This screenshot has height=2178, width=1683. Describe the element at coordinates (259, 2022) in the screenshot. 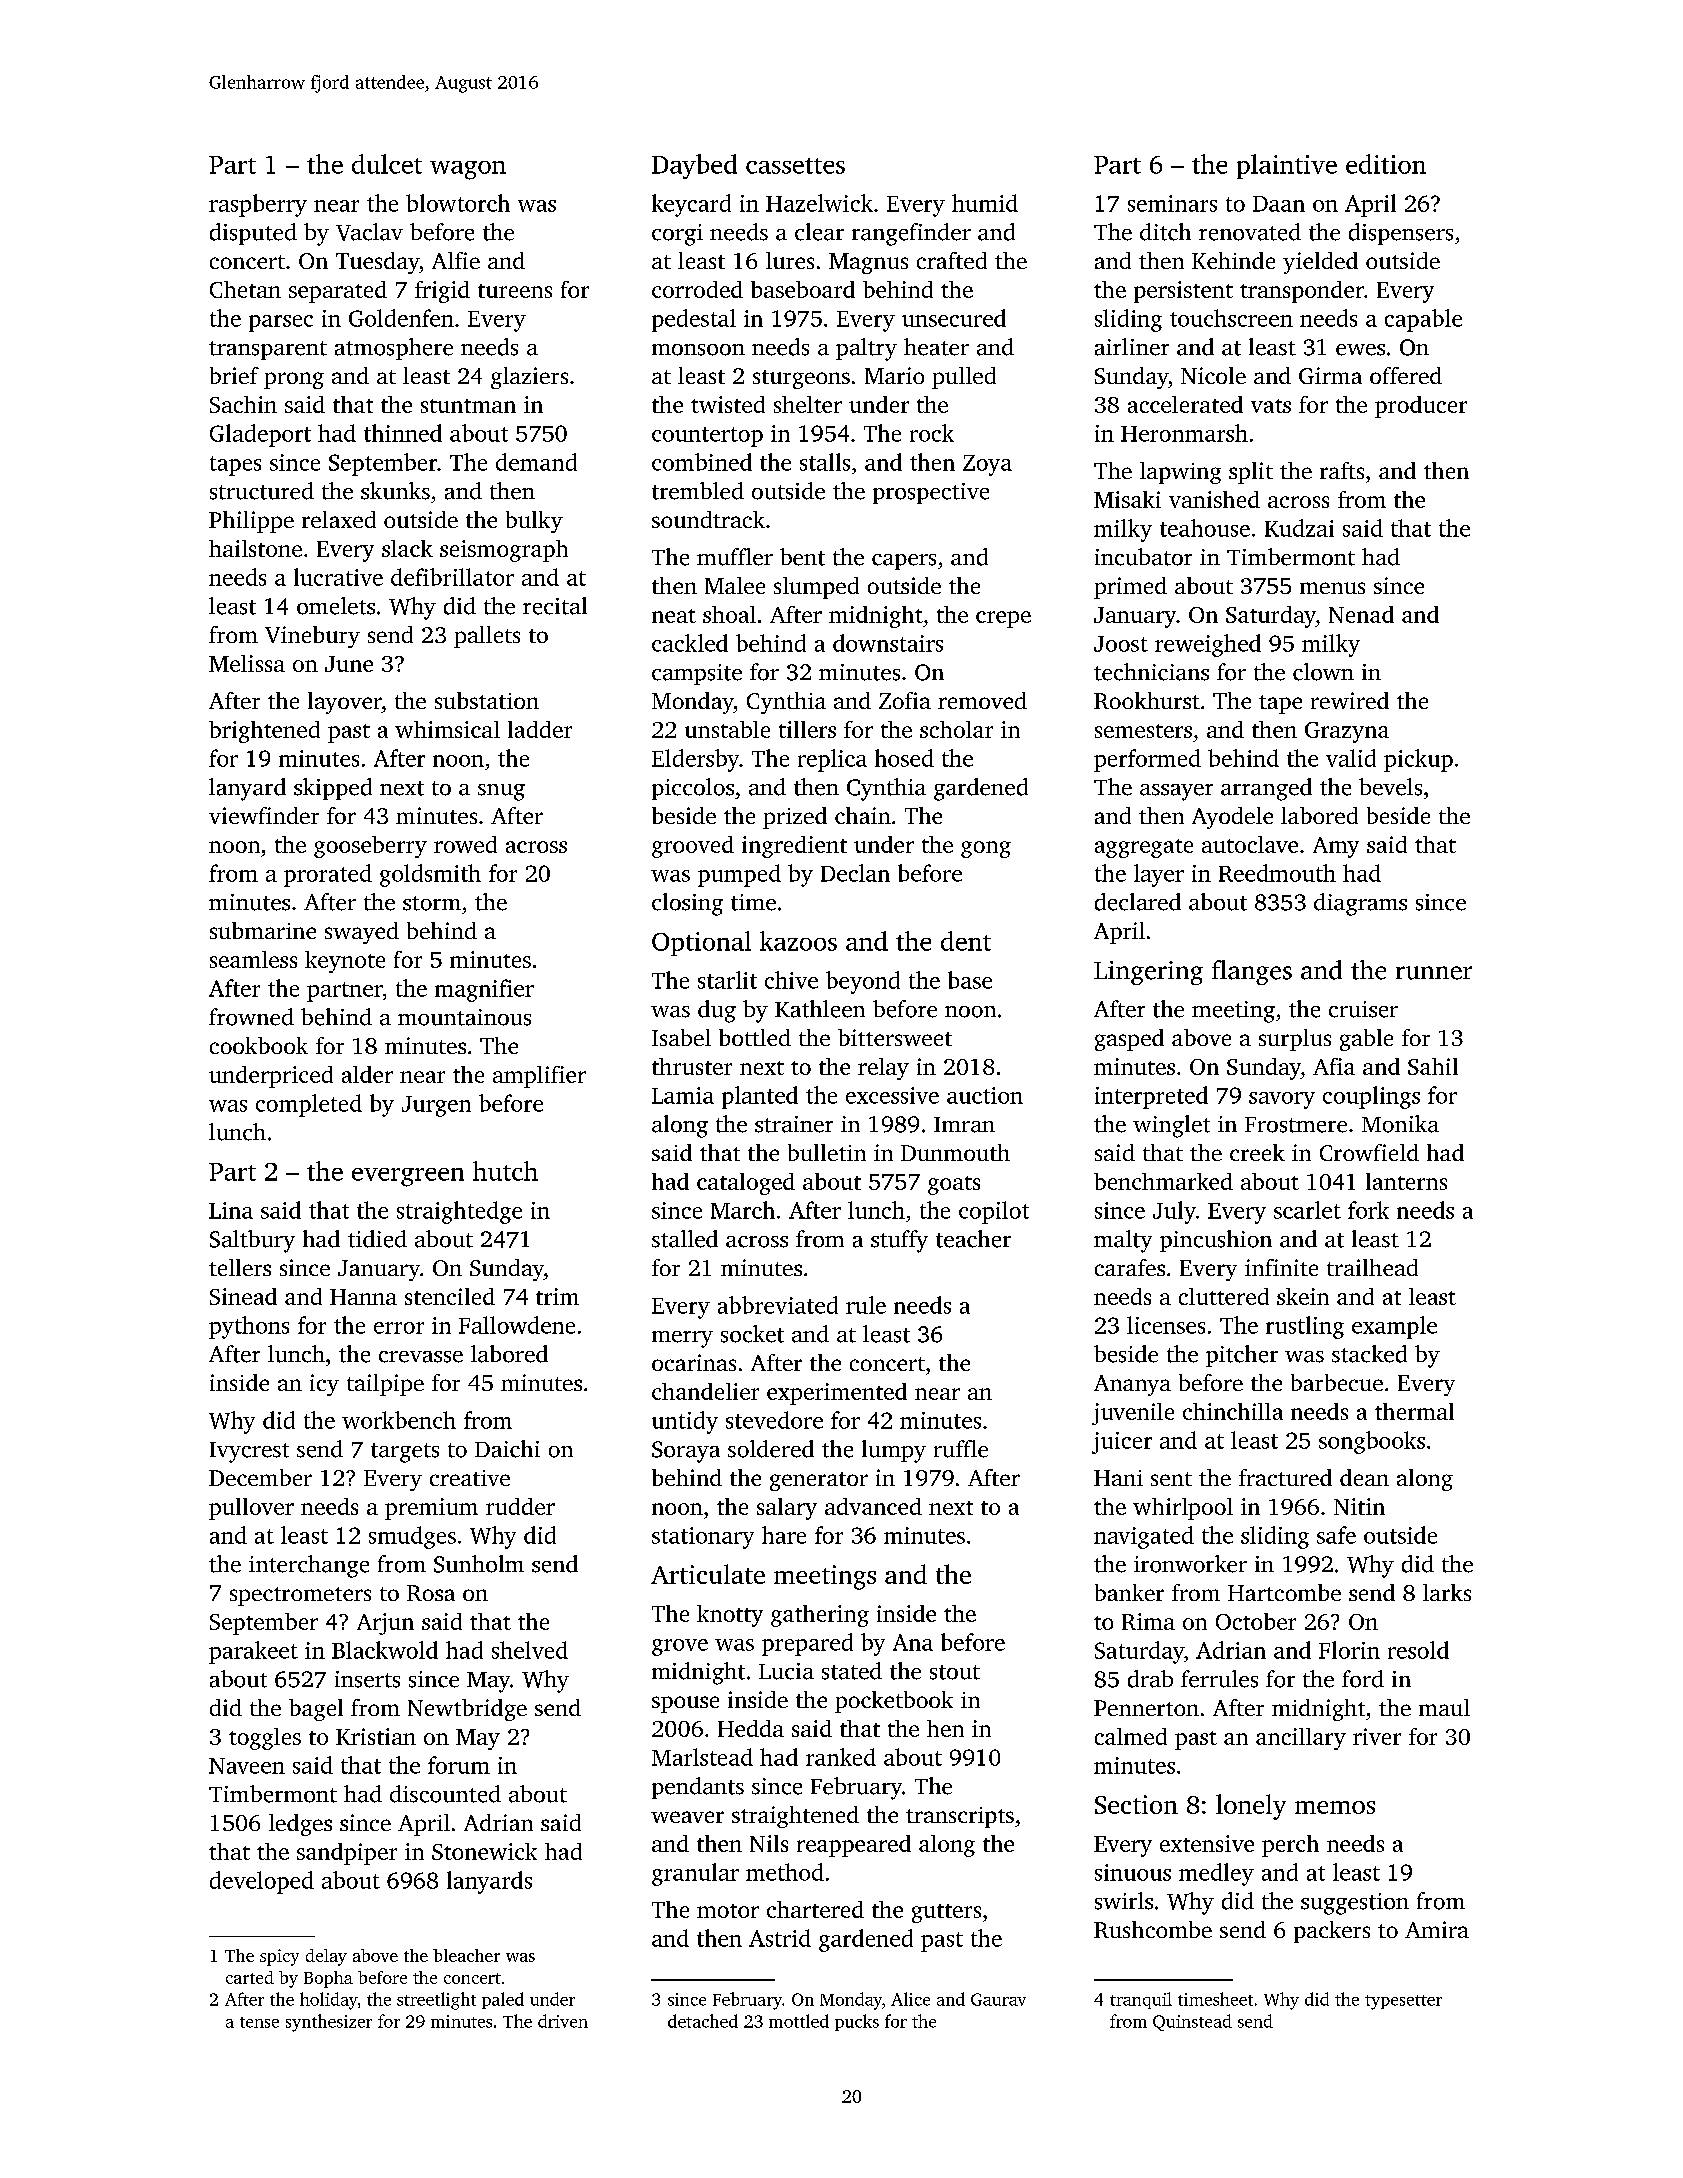

I see `tense` at that location.
